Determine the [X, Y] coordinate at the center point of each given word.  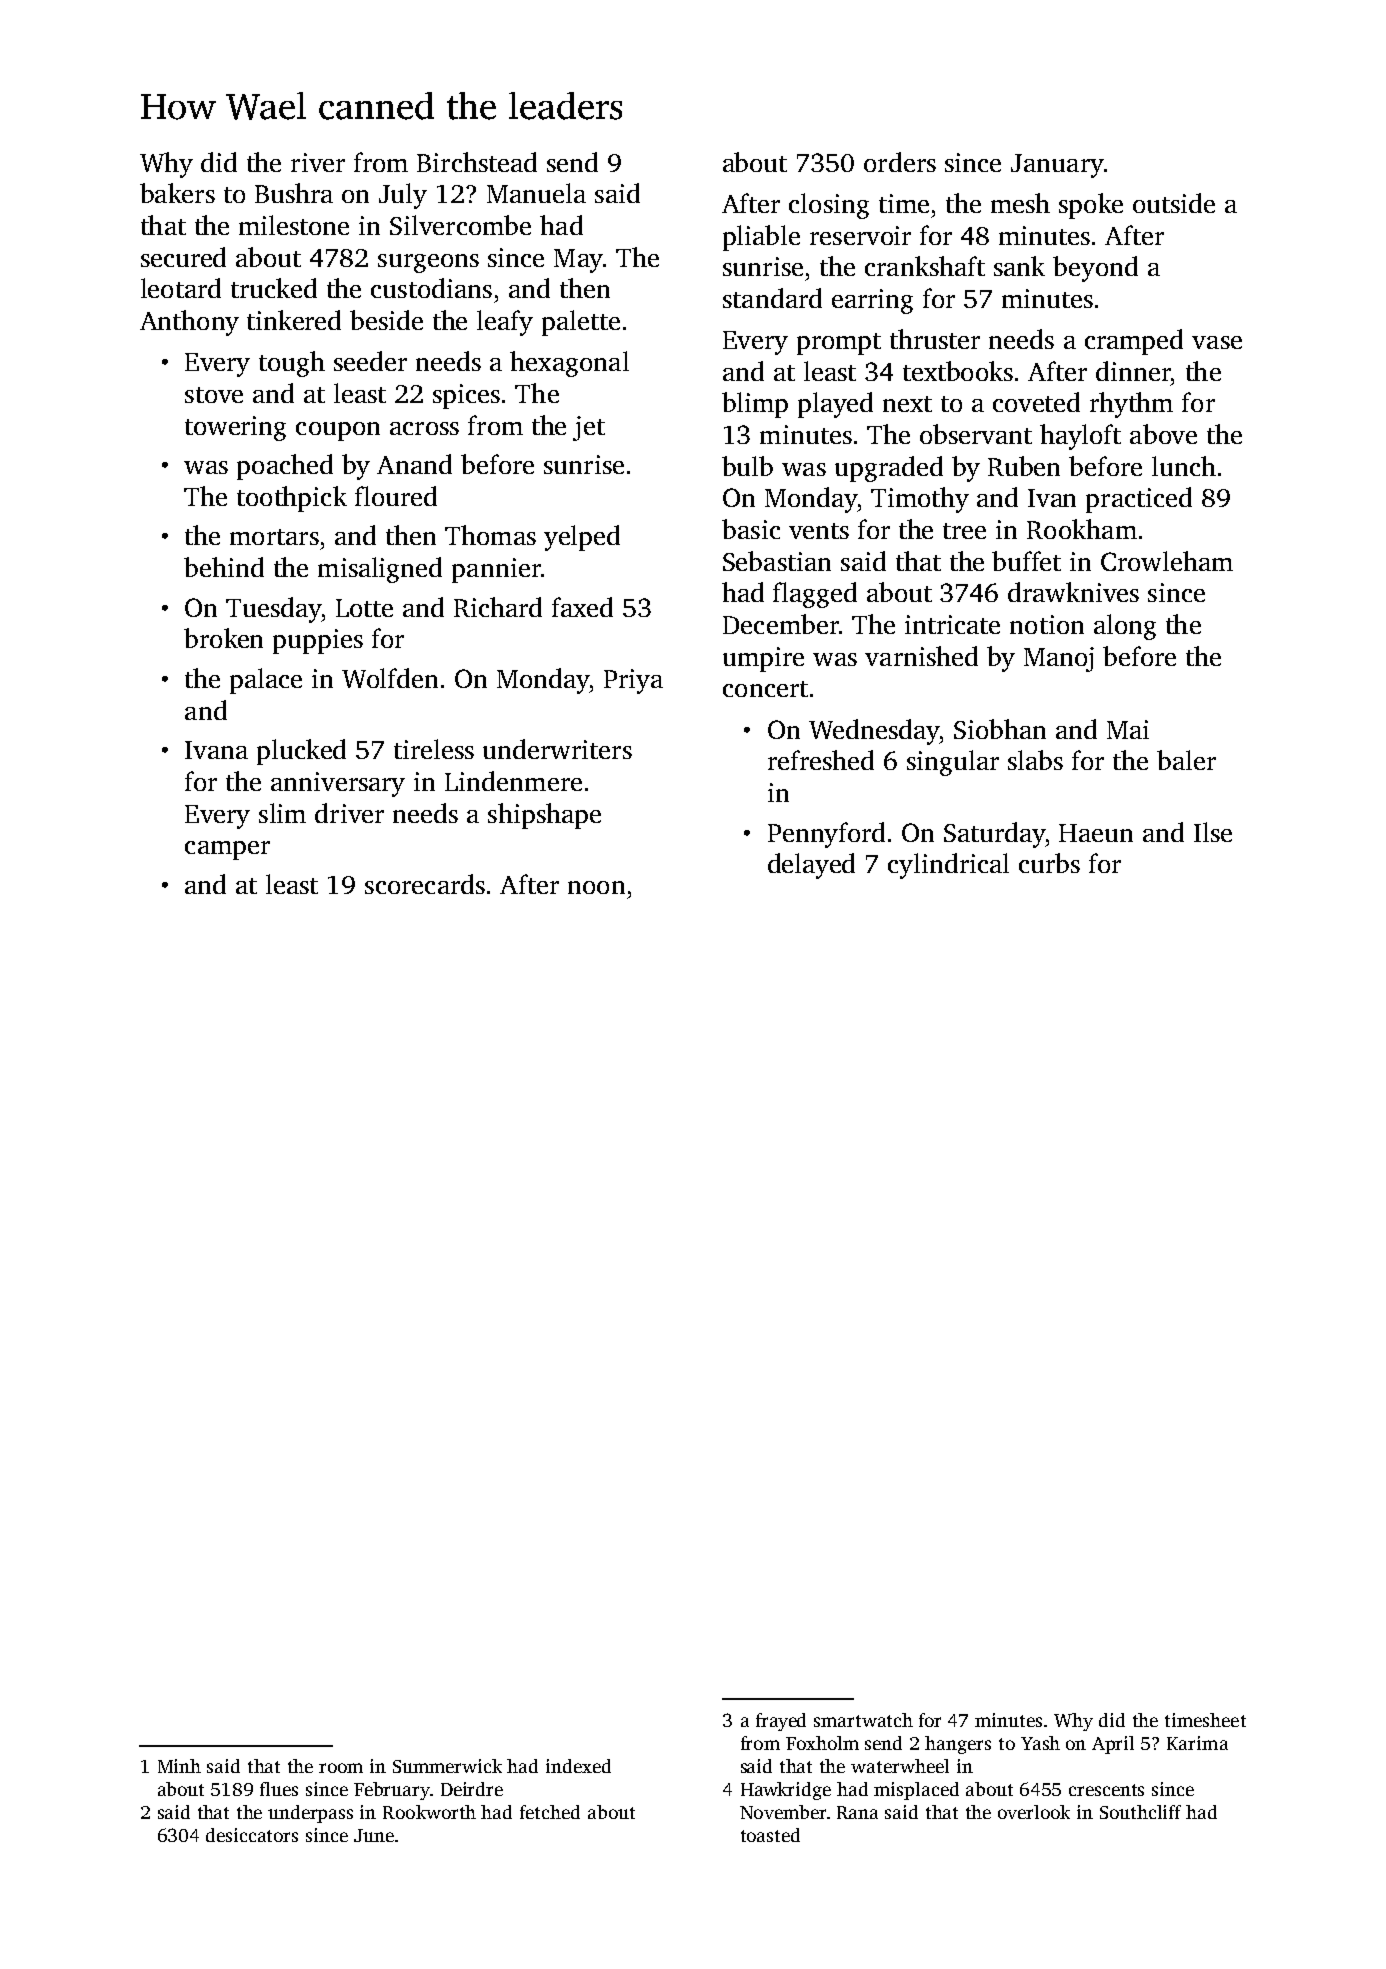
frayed [781, 1722]
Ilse [1213, 832]
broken [223, 638]
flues [279, 1789]
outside [1174, 203]
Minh [179, 1766]
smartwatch [863, 1720]
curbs [1049, 863]
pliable [761, 238]
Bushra [294, 193]
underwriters [557, 749]
